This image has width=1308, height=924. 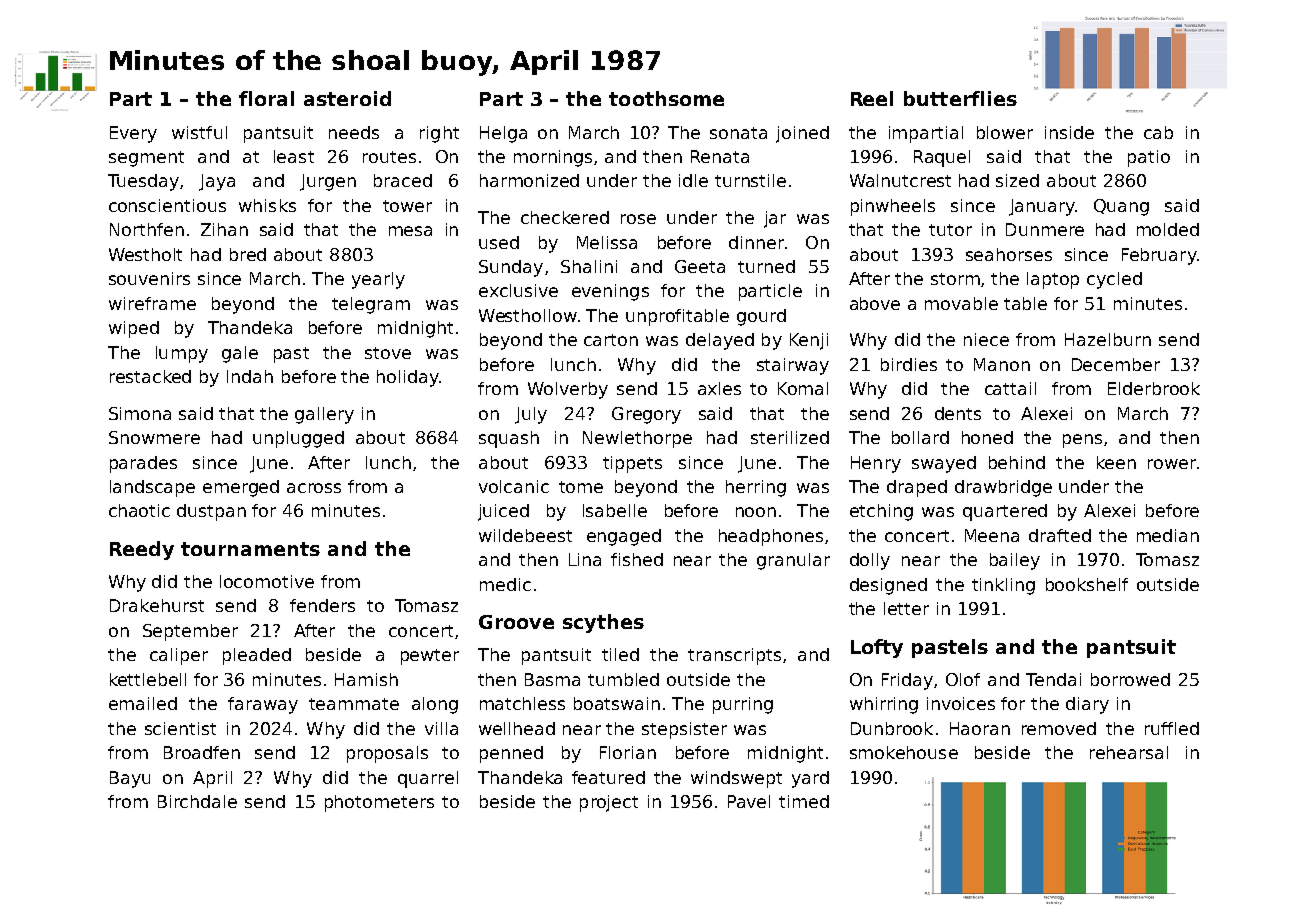 What do you see at coordinates (1172, 464) in the image?
I see `rower` at bounding box center [1172, 464].
